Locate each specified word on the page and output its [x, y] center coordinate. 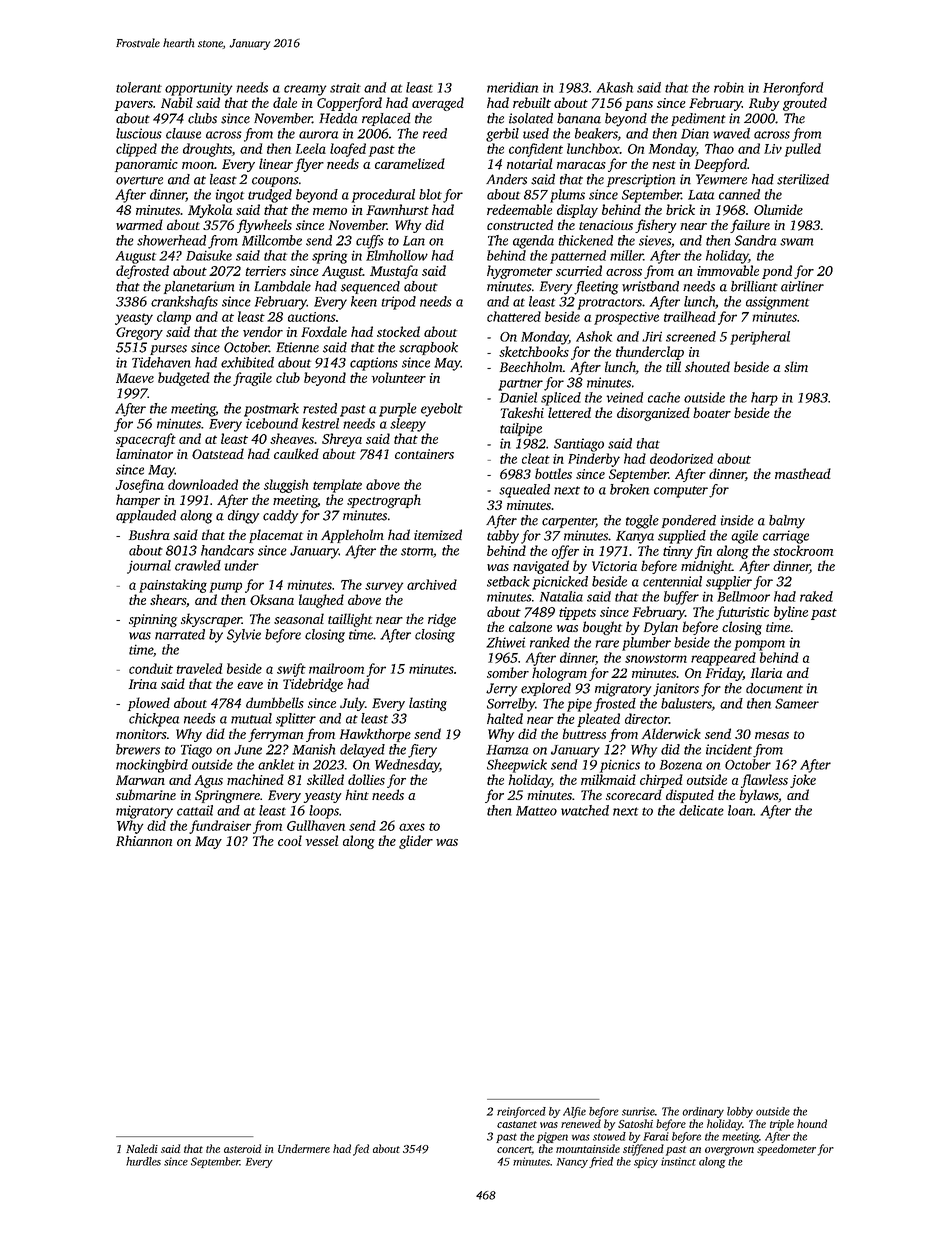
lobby [740, 1112]
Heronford [793, 89]
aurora [318, 135]
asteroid [242, 1148]
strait [345, 88]
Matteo [536, 811]
